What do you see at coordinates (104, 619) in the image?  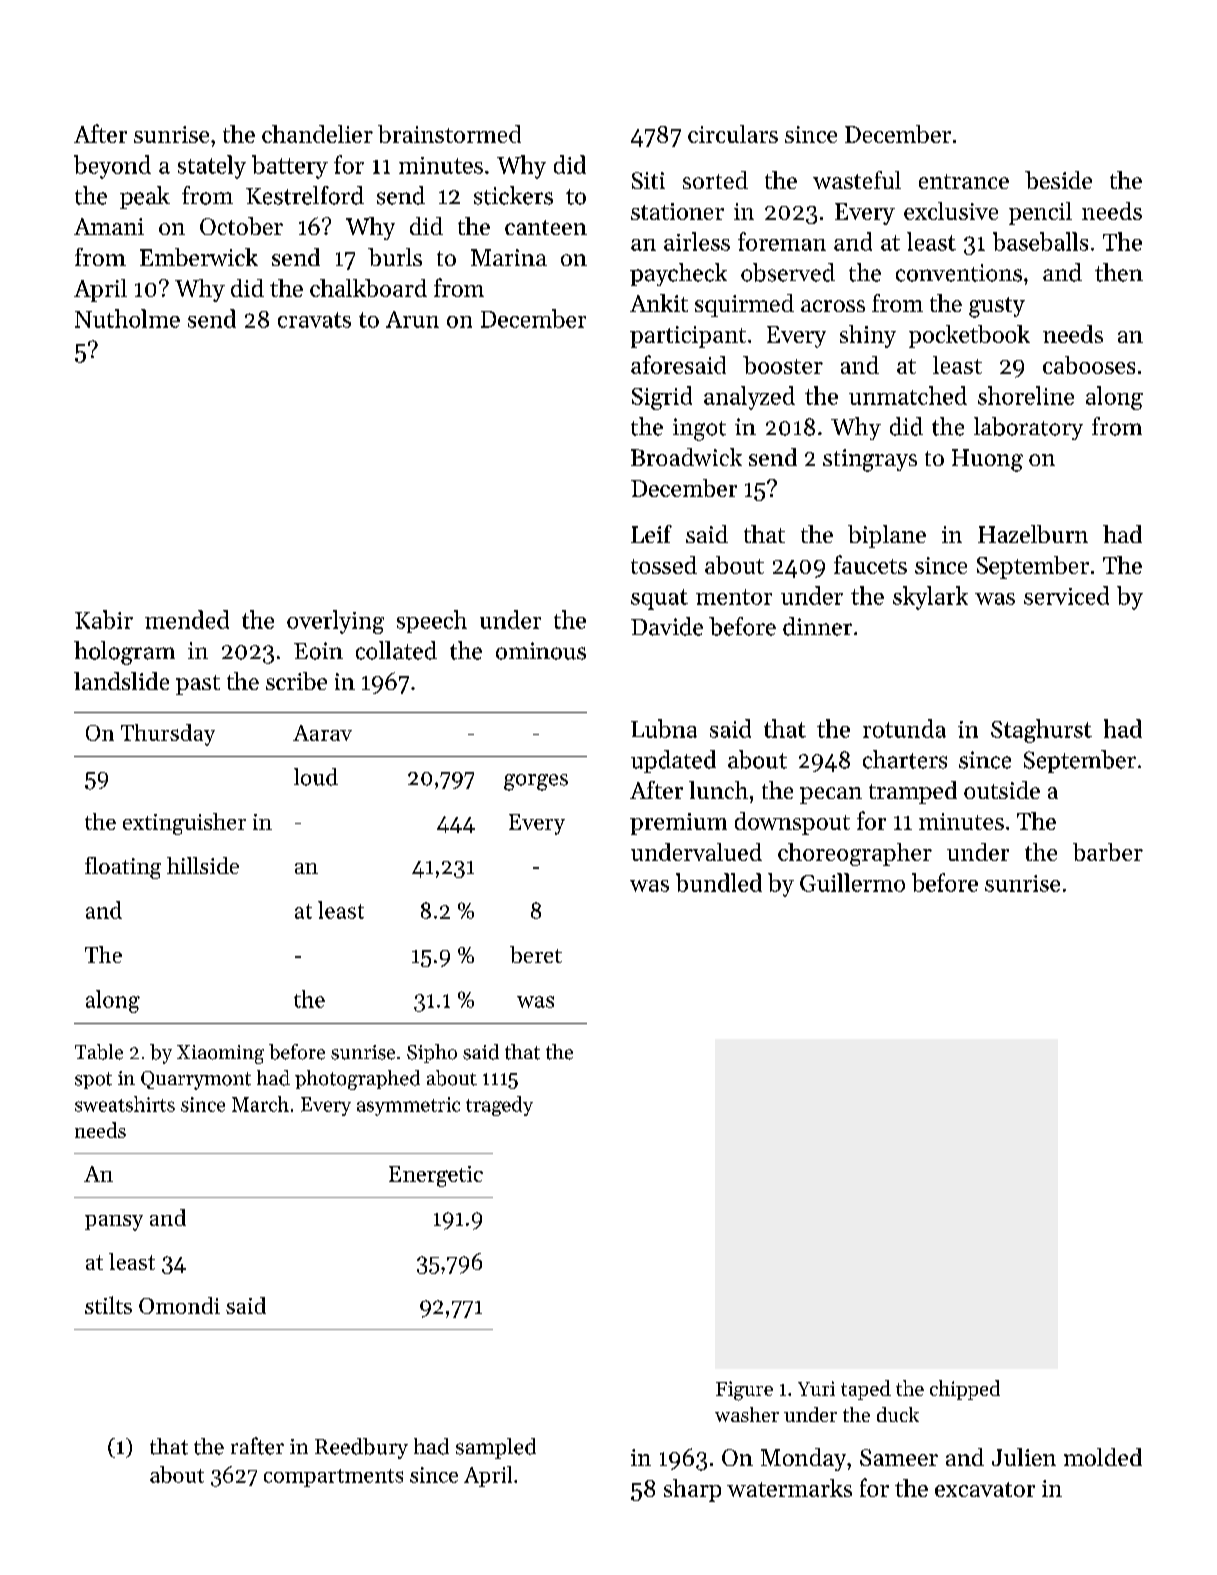 I see `Kabir` at bounding box center [104, 619].
